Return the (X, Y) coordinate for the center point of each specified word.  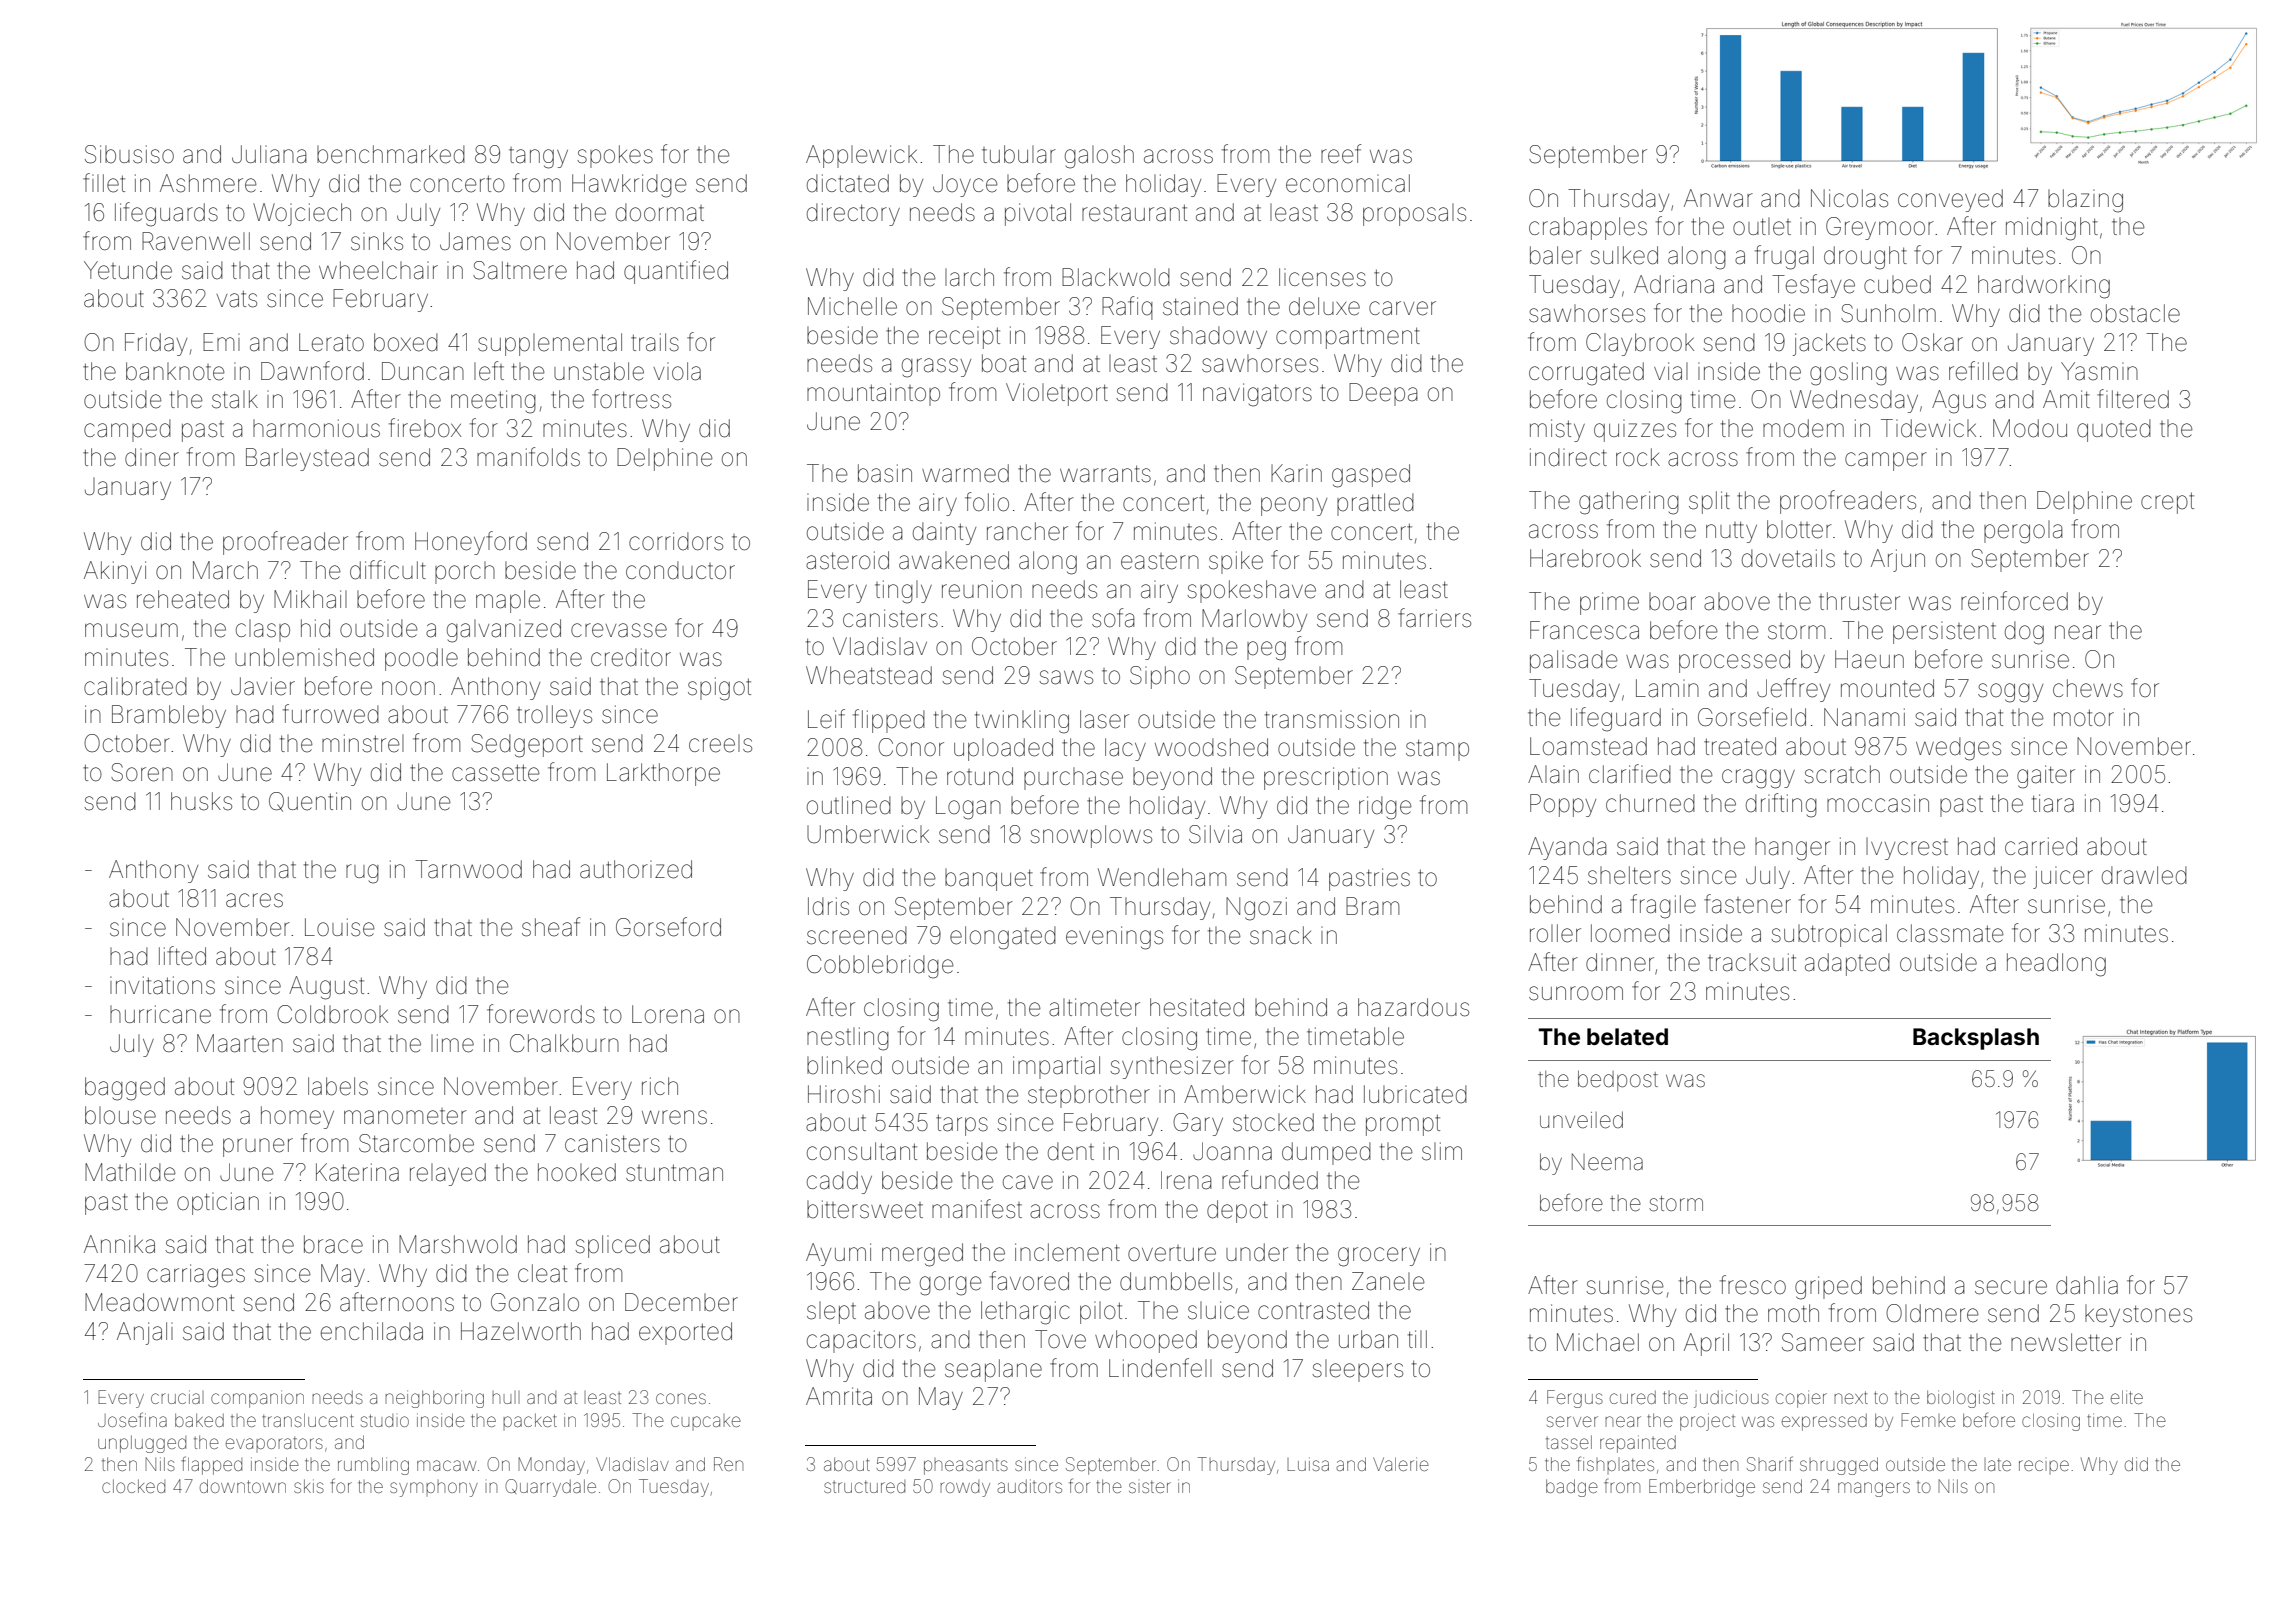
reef (1341, 154)
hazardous (1413, 1007)
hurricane (160, 1014)
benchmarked (391, 154)
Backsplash (1976, 1039)
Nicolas (1849, 198)
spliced (612, 1246)
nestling (848, 1039)
